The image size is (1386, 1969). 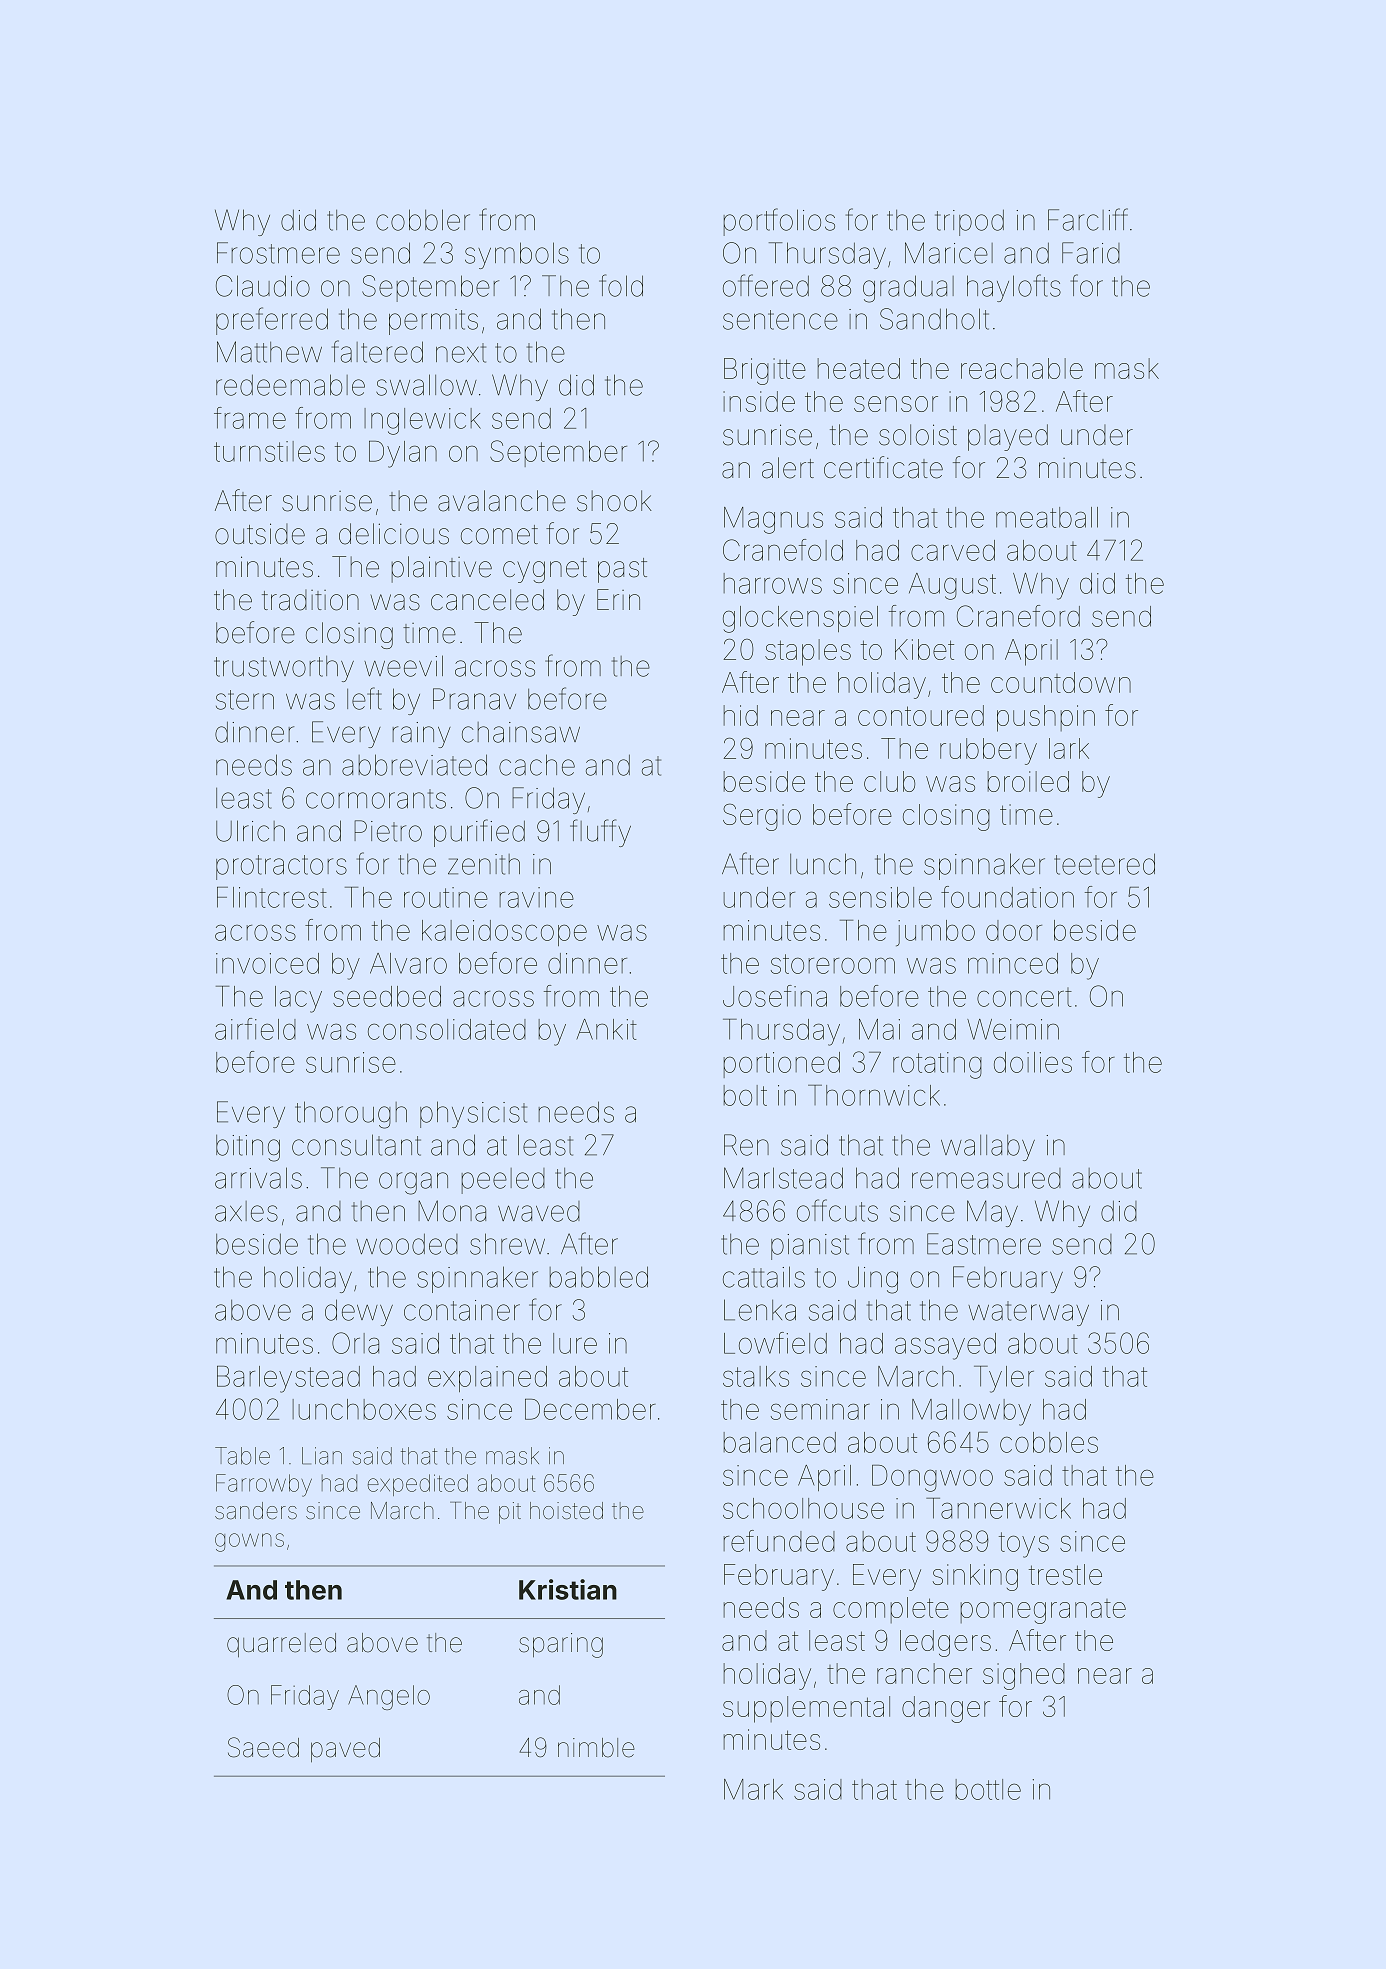 What do you see at coordinates (278, 253) in the screenshot?
I see `Frostmere` at bounding box center [278, 253].
